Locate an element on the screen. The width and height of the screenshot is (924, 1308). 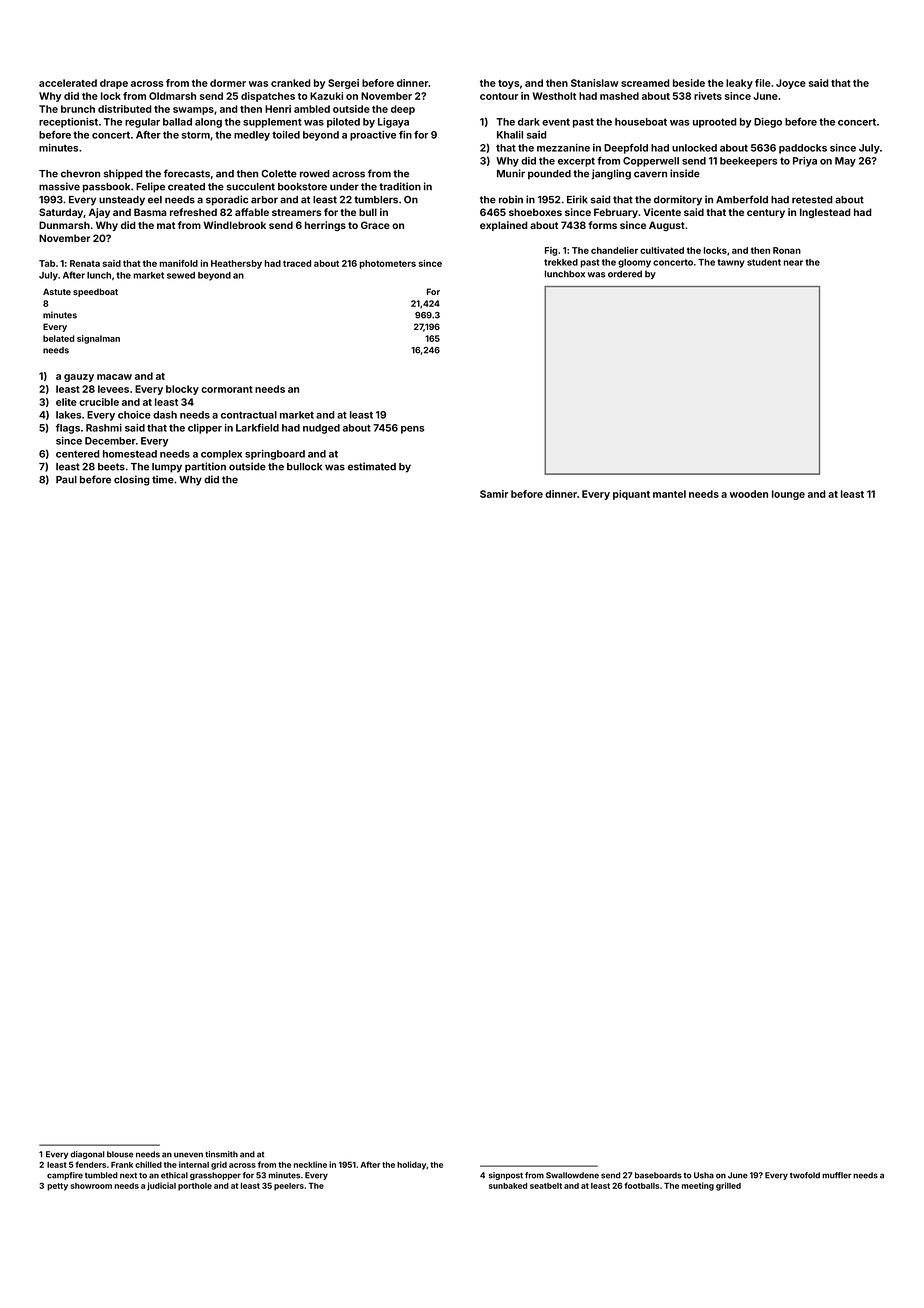
near is located at coordinates (793, 263).
